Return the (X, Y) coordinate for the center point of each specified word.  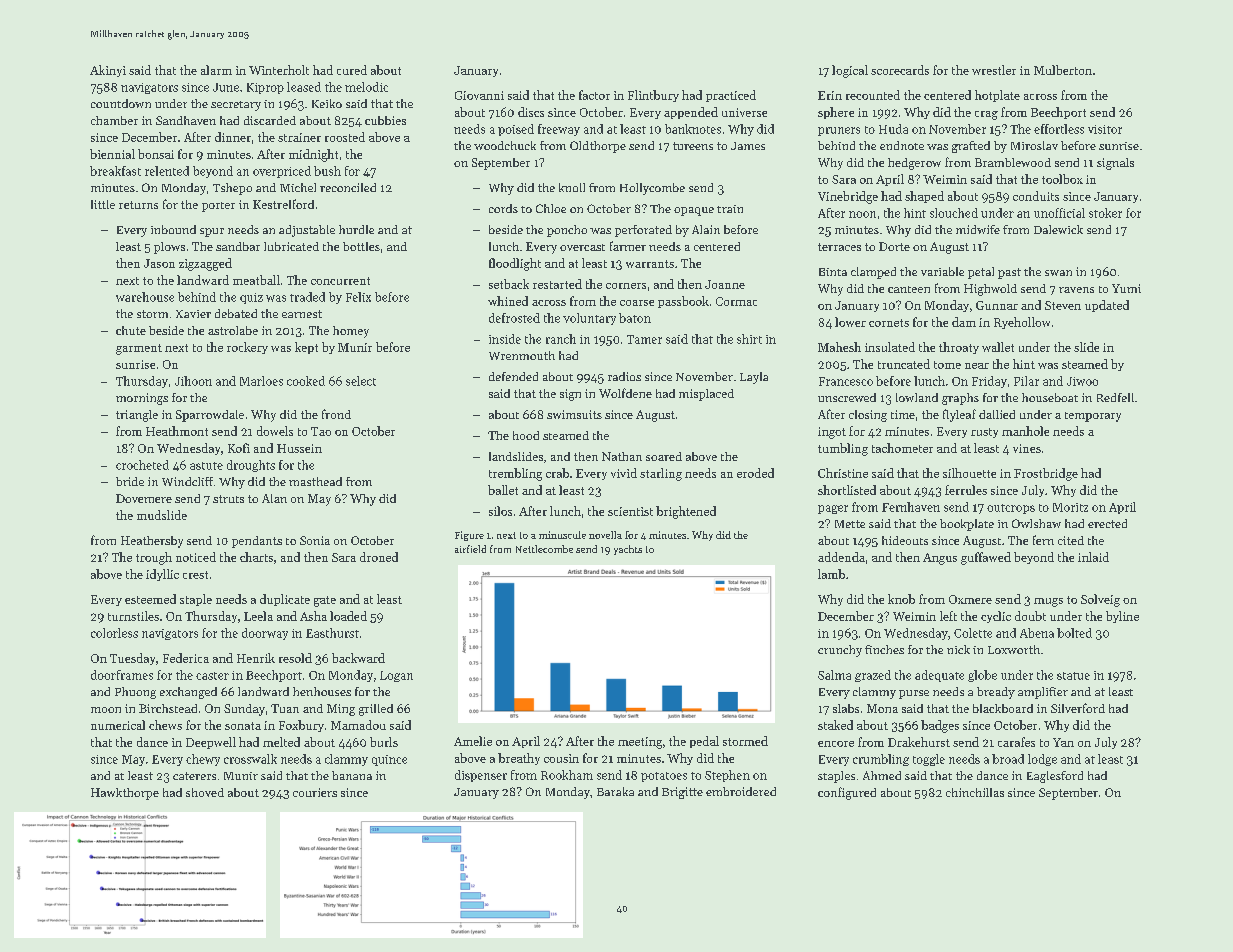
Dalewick (1058, 229)
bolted (1074, 633)
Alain (706, 229)
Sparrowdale (210, 416)
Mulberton (1063, 70)
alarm (216, 70)
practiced (731, 96)
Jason (159, 263)
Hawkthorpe (125, 794)
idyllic (162, 575)
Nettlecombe (544, 549)
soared (664, 456)
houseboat (1050, 397)
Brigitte (682, 793)
